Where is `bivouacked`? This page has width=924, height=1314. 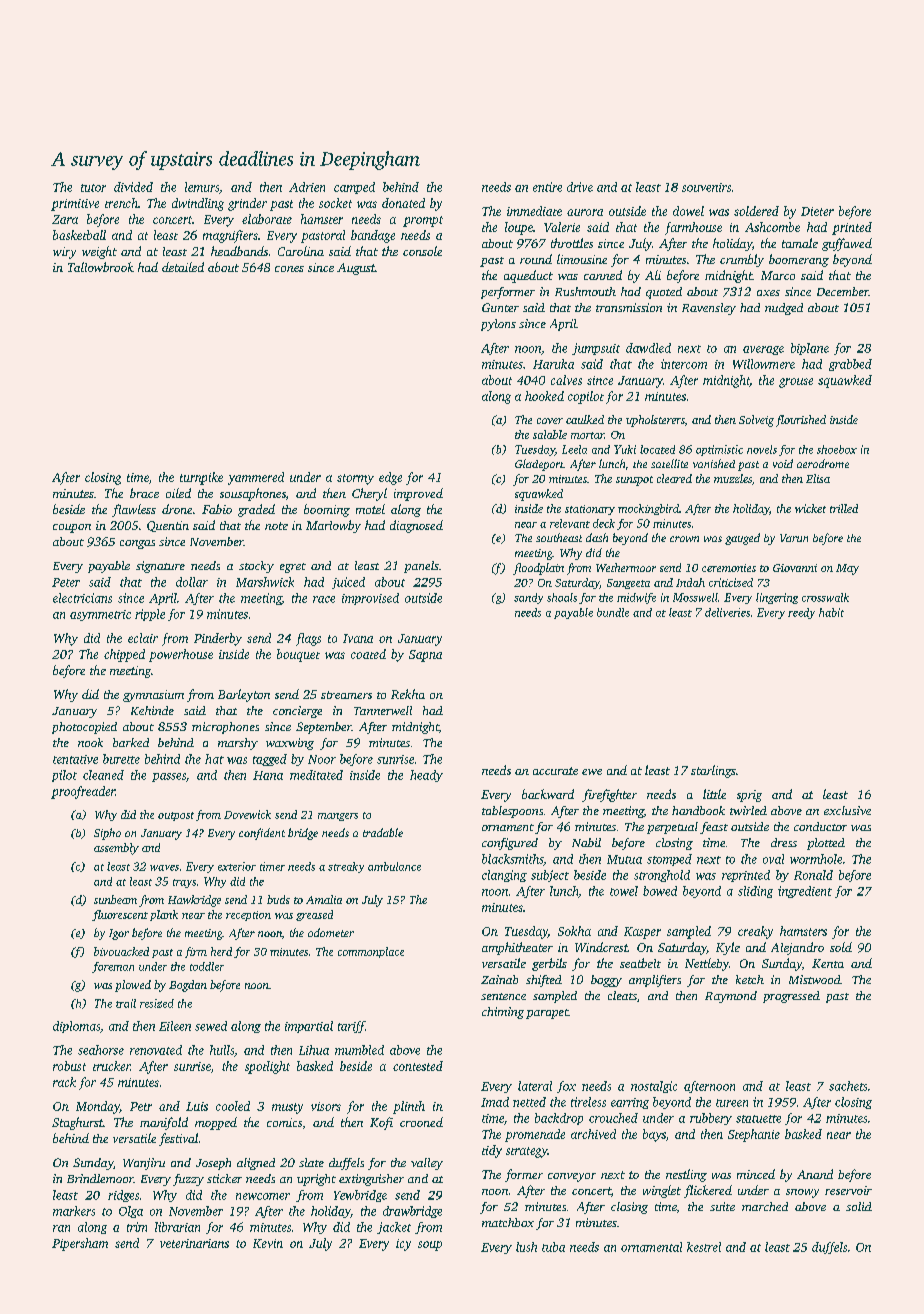 bivouacked is located at coordinates (121, 951).
